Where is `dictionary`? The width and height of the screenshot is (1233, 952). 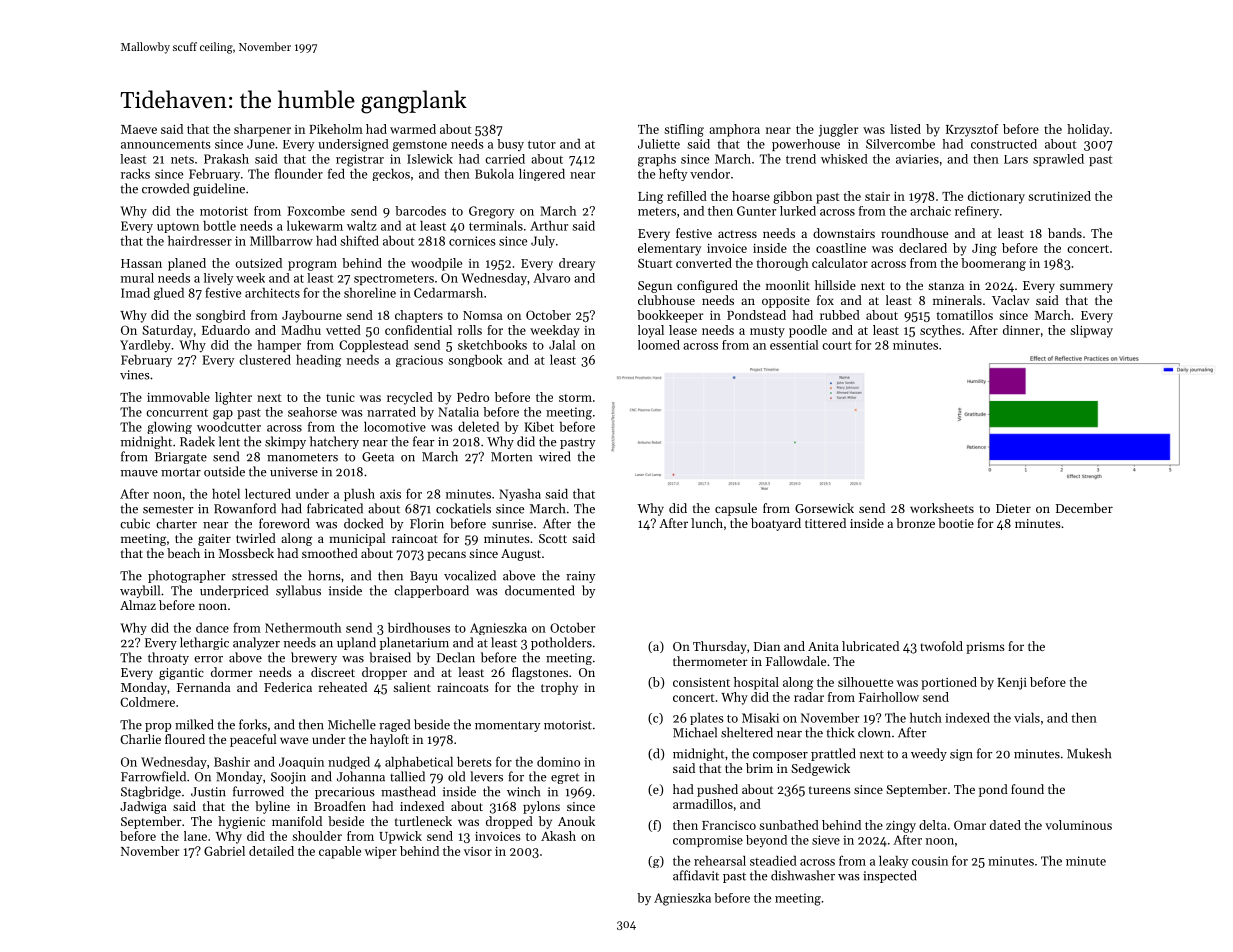 dictionary is located at coordinates (996, 197).
